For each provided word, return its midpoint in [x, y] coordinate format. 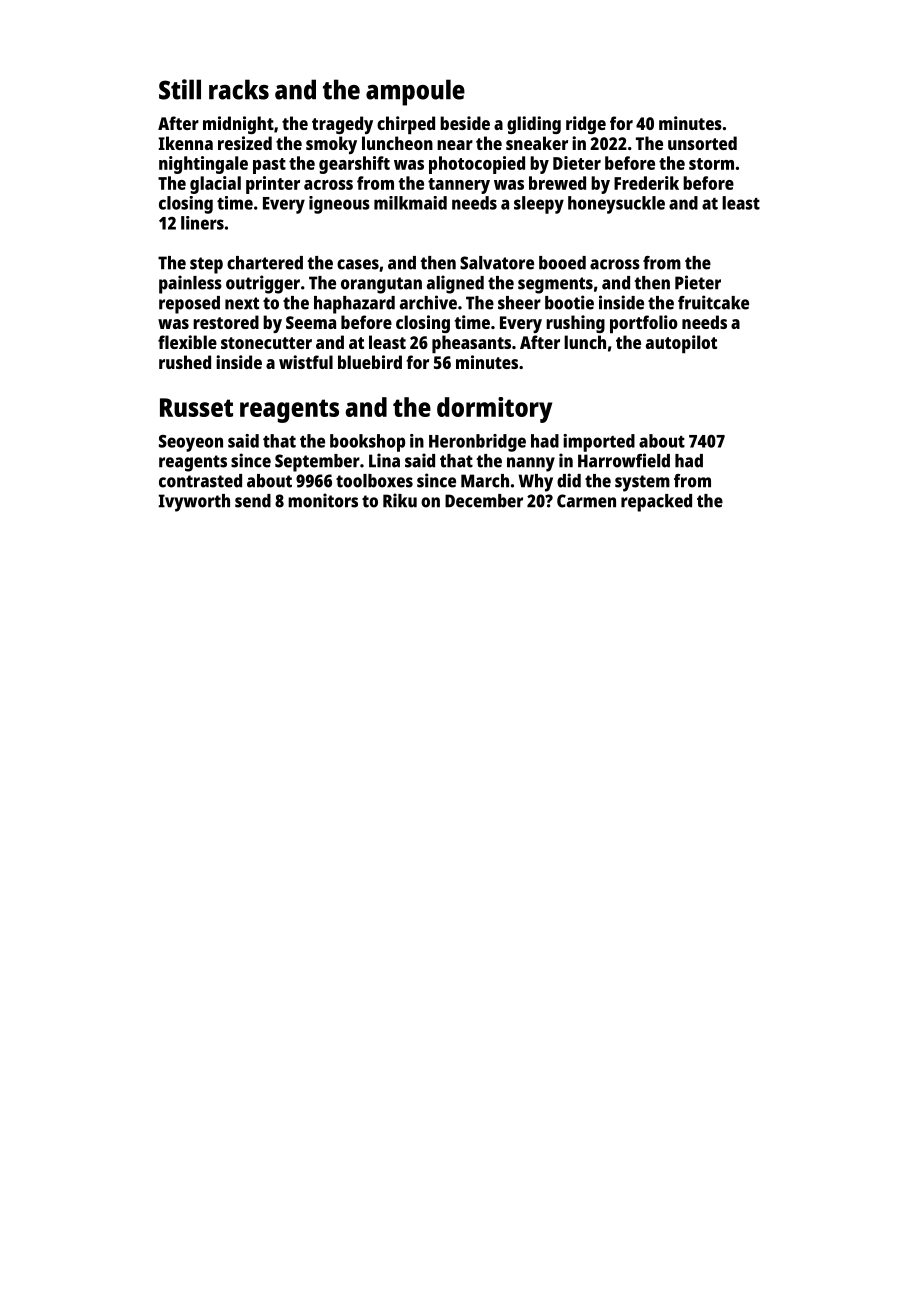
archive [428, 302]
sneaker [537, 143]
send [253, 501]
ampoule [415, 92]
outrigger [263, 284]
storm [711, 164]
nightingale [203, 165]
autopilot [681, 344]
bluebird [370, 362]
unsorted [702, 143]
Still [180, 89]
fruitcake [713, 302]
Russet [196, 407]
